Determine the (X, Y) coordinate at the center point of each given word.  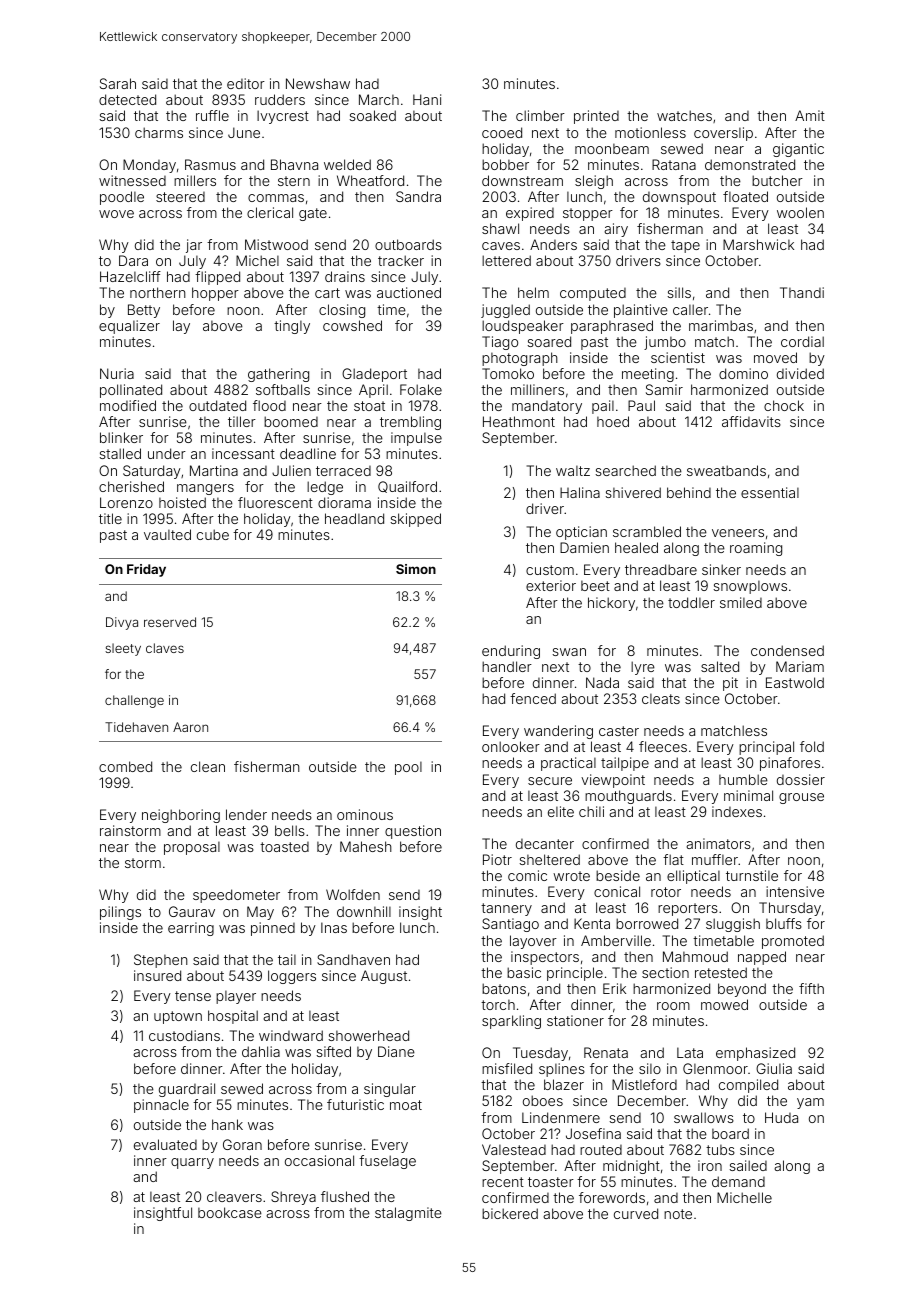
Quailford (407, 487)
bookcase (230, 1212)
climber (540, 115)
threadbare (661, 569)
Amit (810, 115)
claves (165, 648)
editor (246, 83)
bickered (510, 1213)
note (678, 1214)
